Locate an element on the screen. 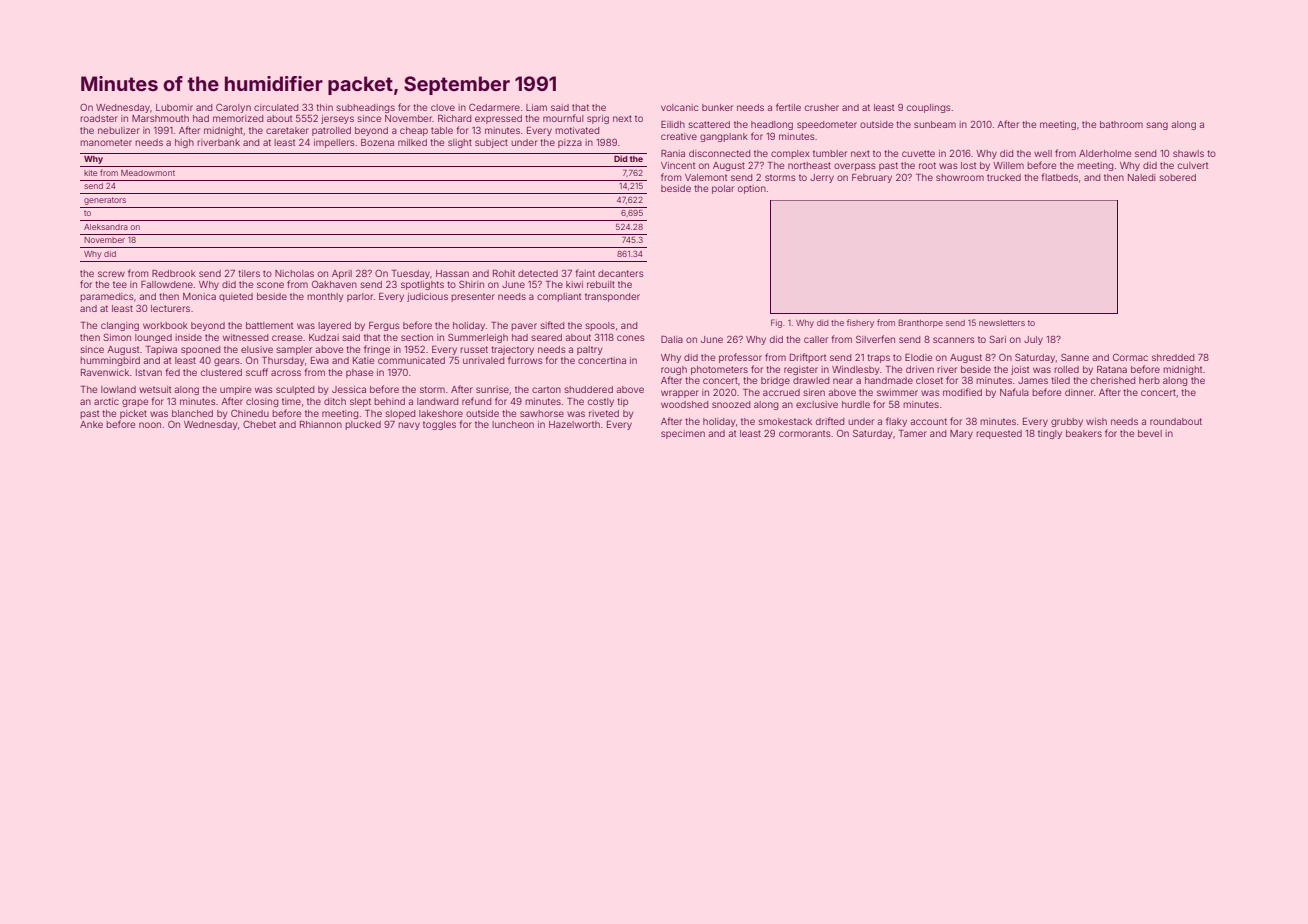 This screenshot has width=1308, height=924. decanters is located at coordinates (621, 273).
